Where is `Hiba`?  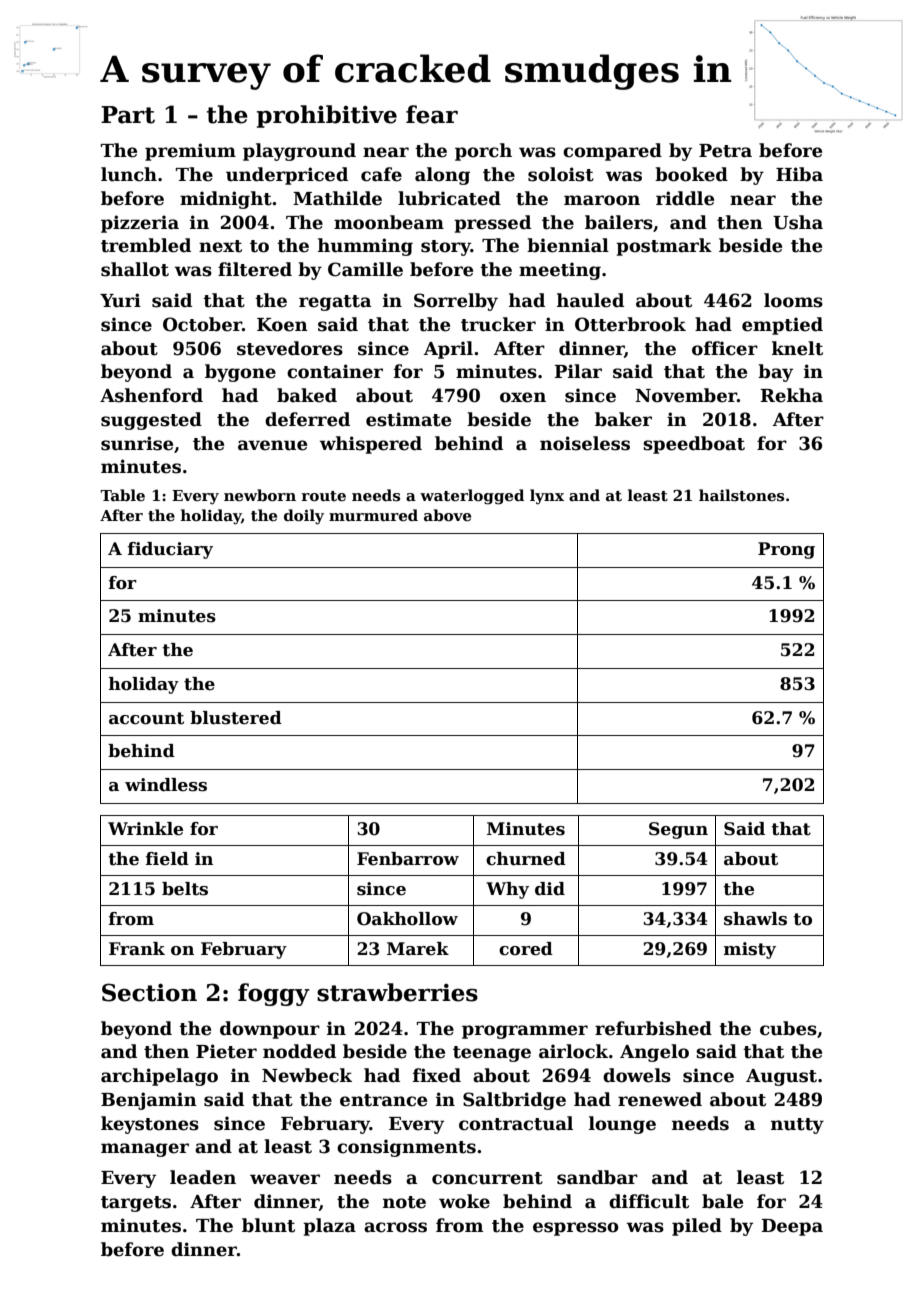 Hiba is located at coordinates (799, 174).
